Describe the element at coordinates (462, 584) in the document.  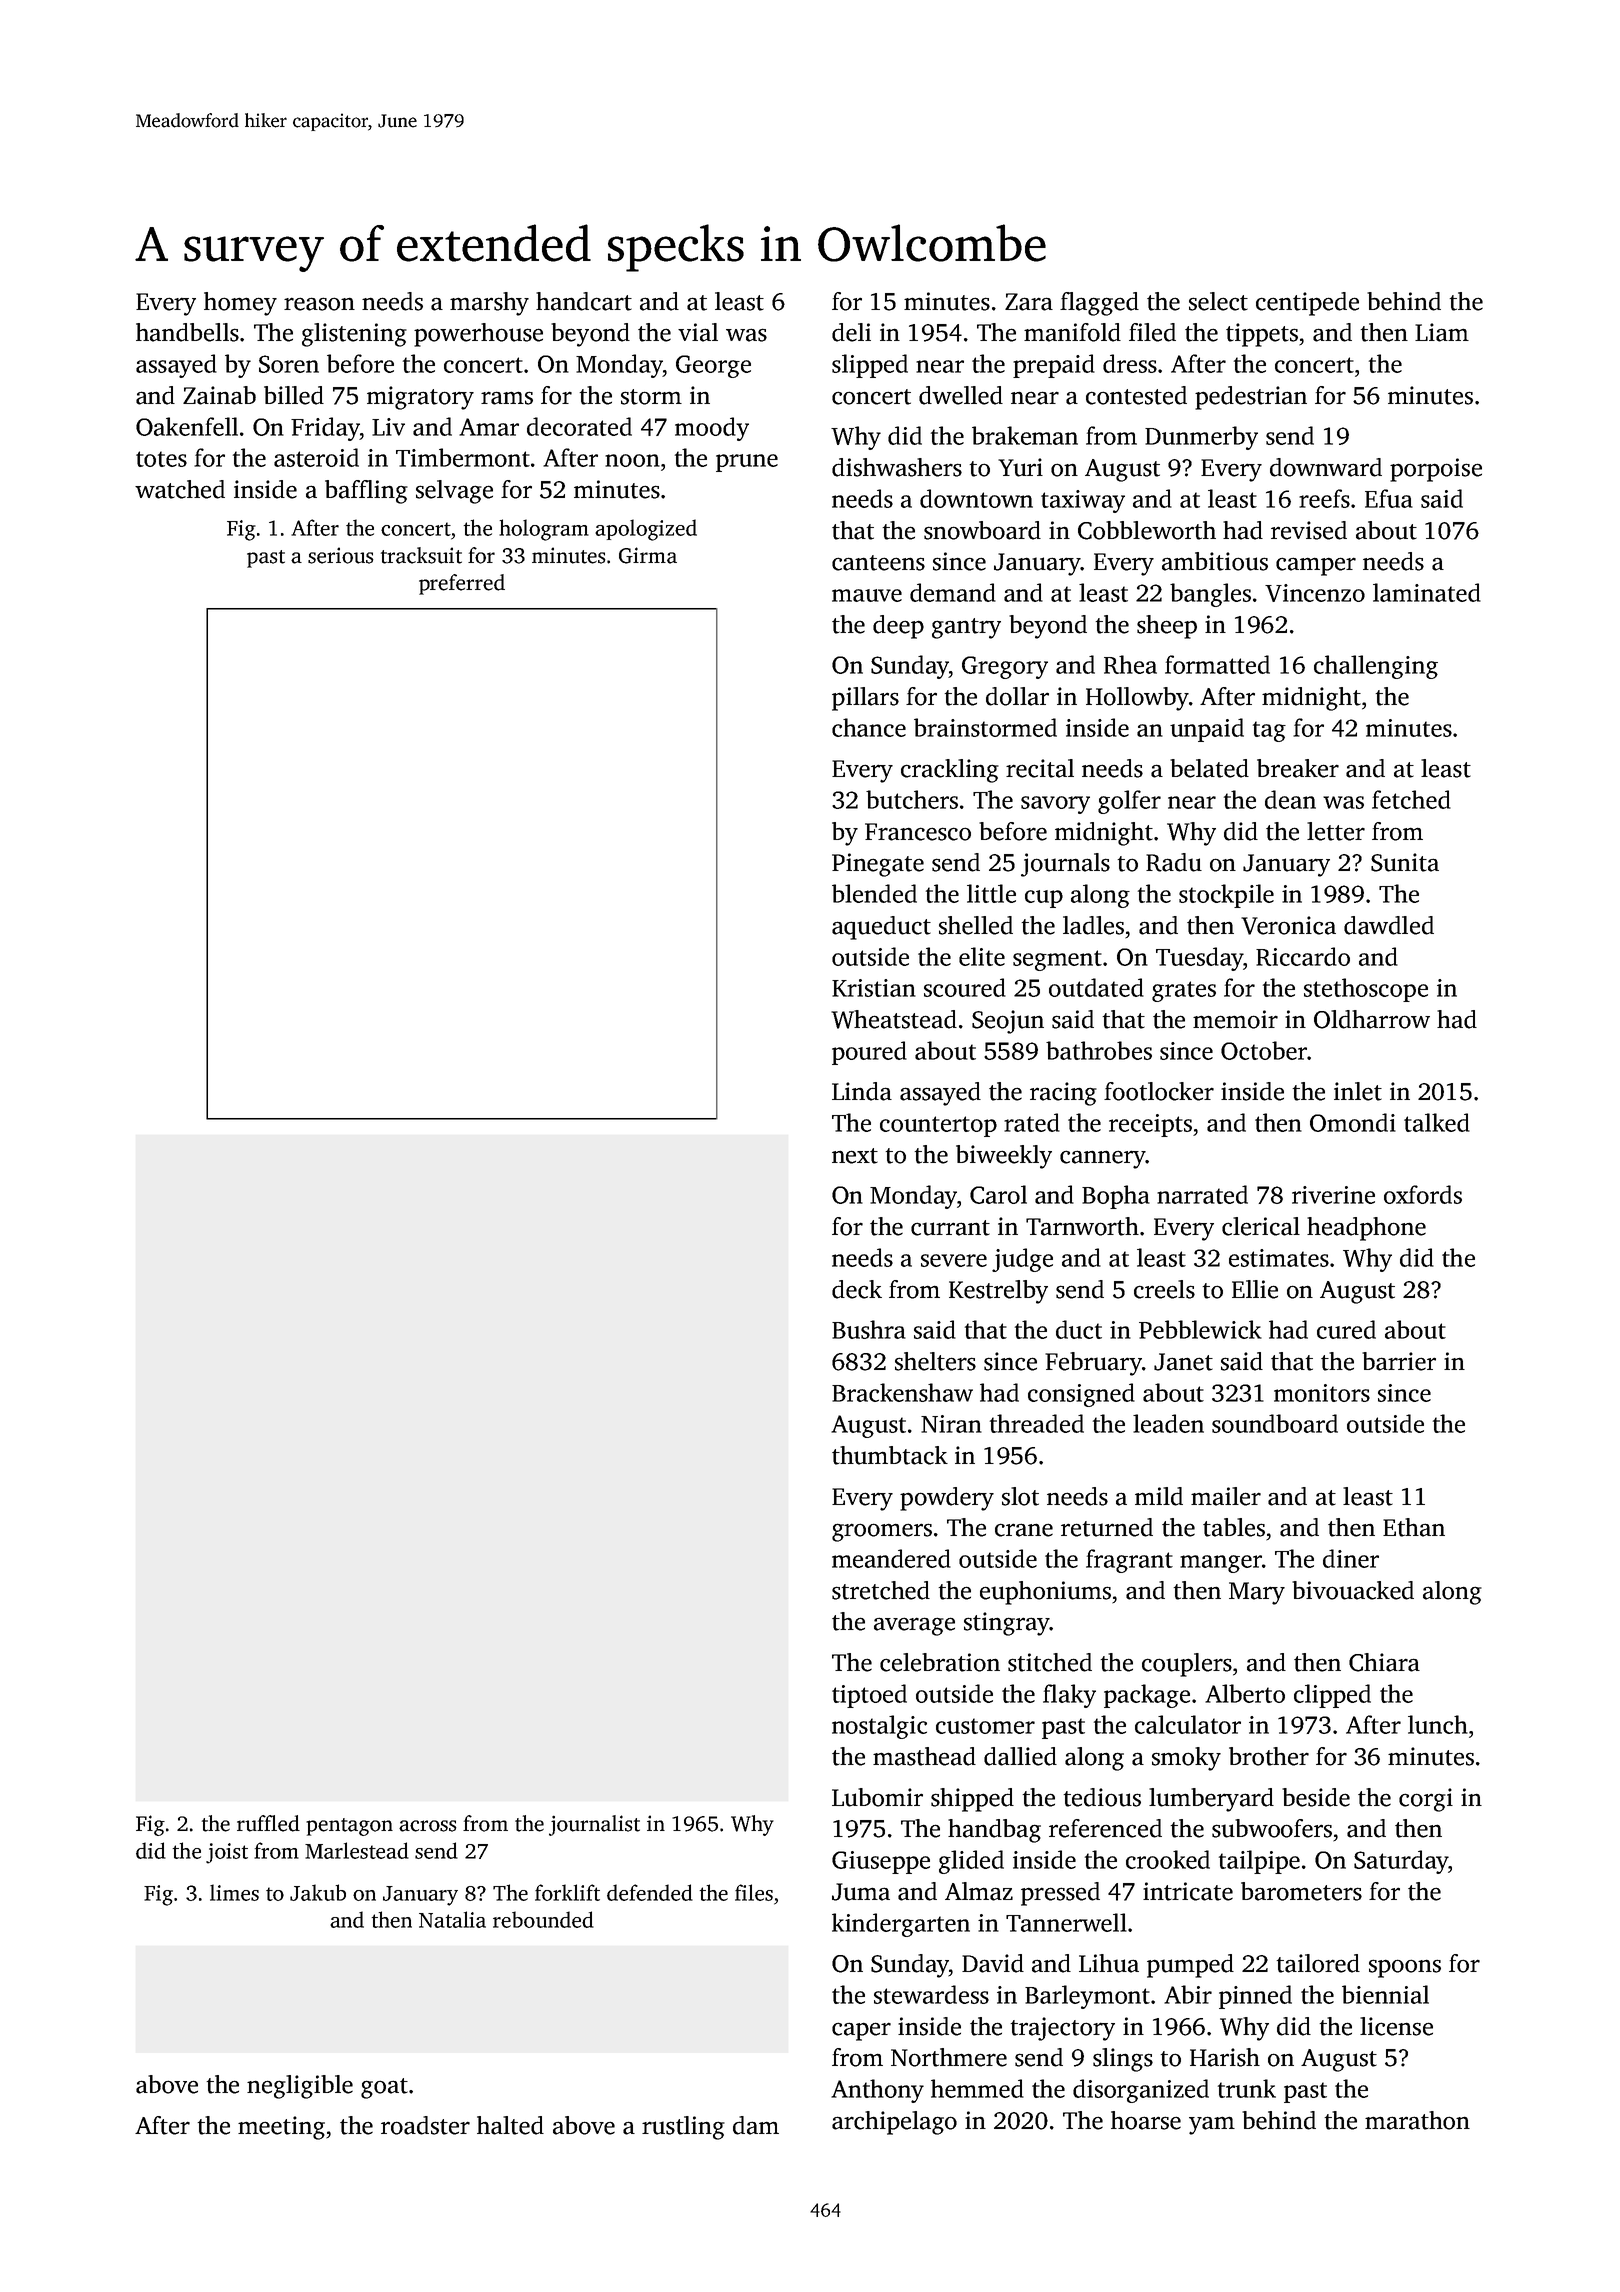
I see `preferred` at that location.
